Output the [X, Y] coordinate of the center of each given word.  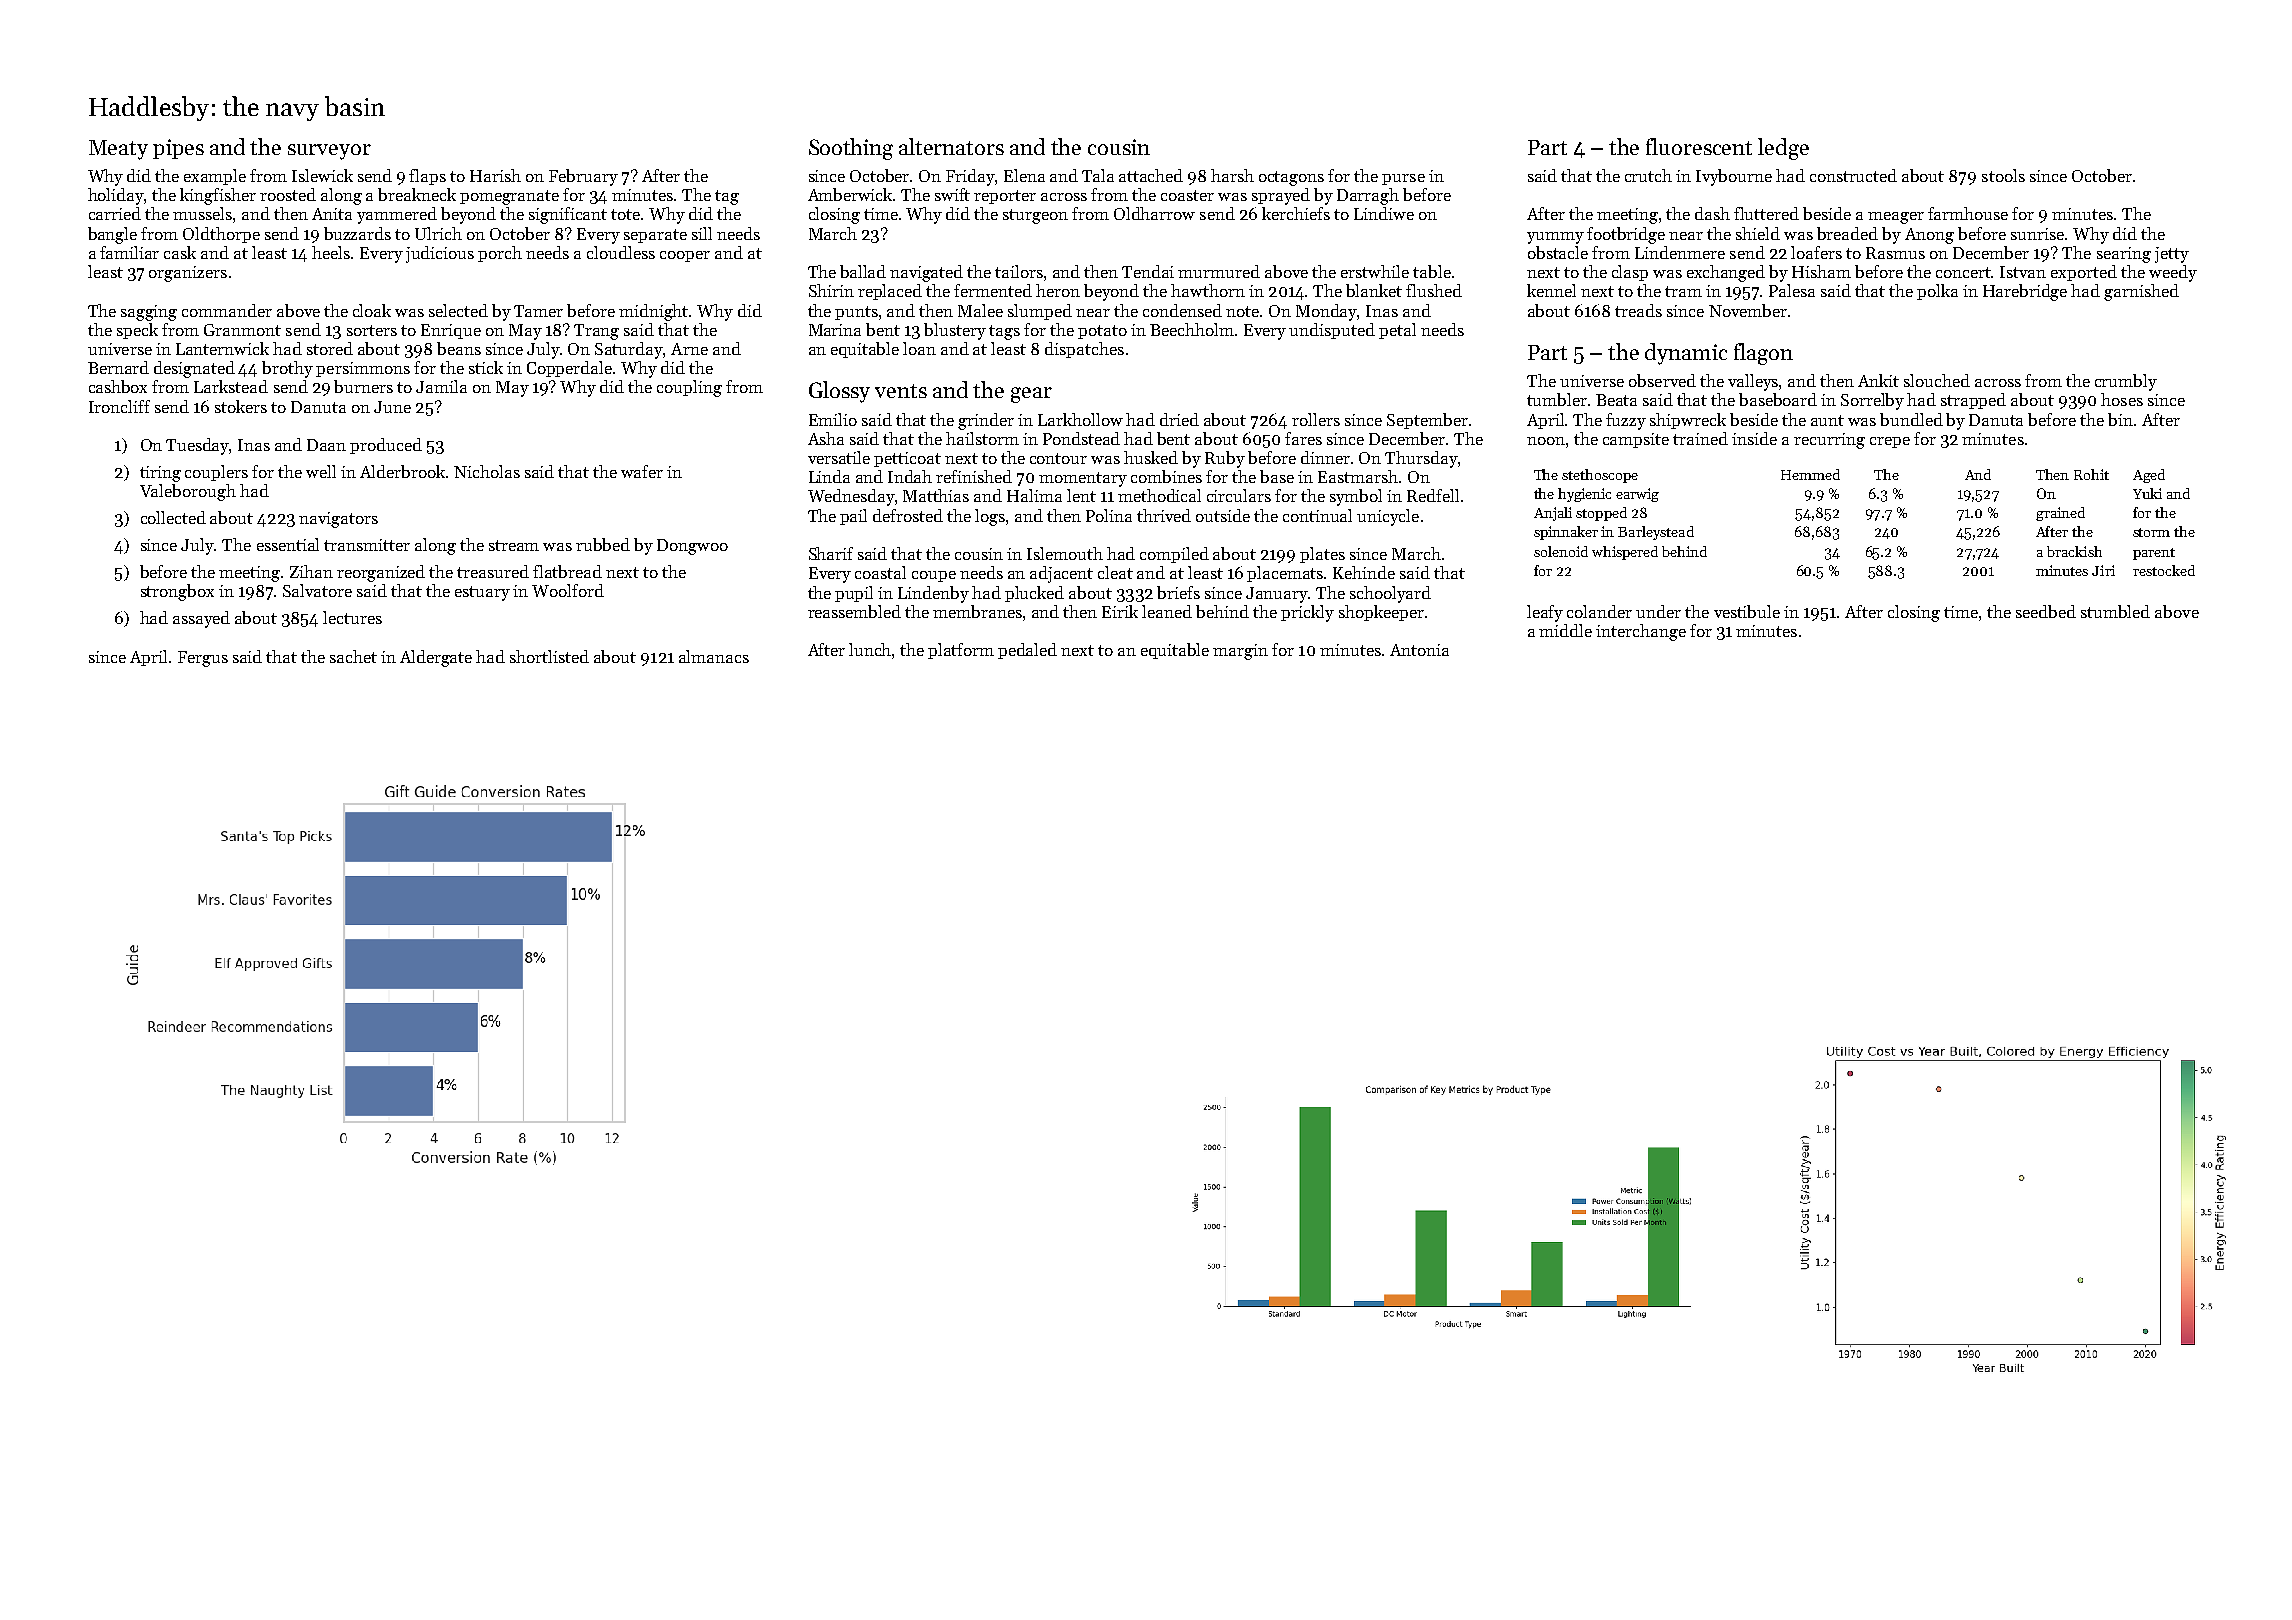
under [1658, 611]
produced [386, 446]
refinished [974, 476]
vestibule [1747, 611]
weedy [2173, 273]
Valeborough [188, 492]
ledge [1783, 149]
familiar [129, 252]
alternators [951, 146]
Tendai [1148, 271]
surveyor [329, 152]
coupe [934, 576]
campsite [1636, 440]
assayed [201, 619]
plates [1322, 555]
